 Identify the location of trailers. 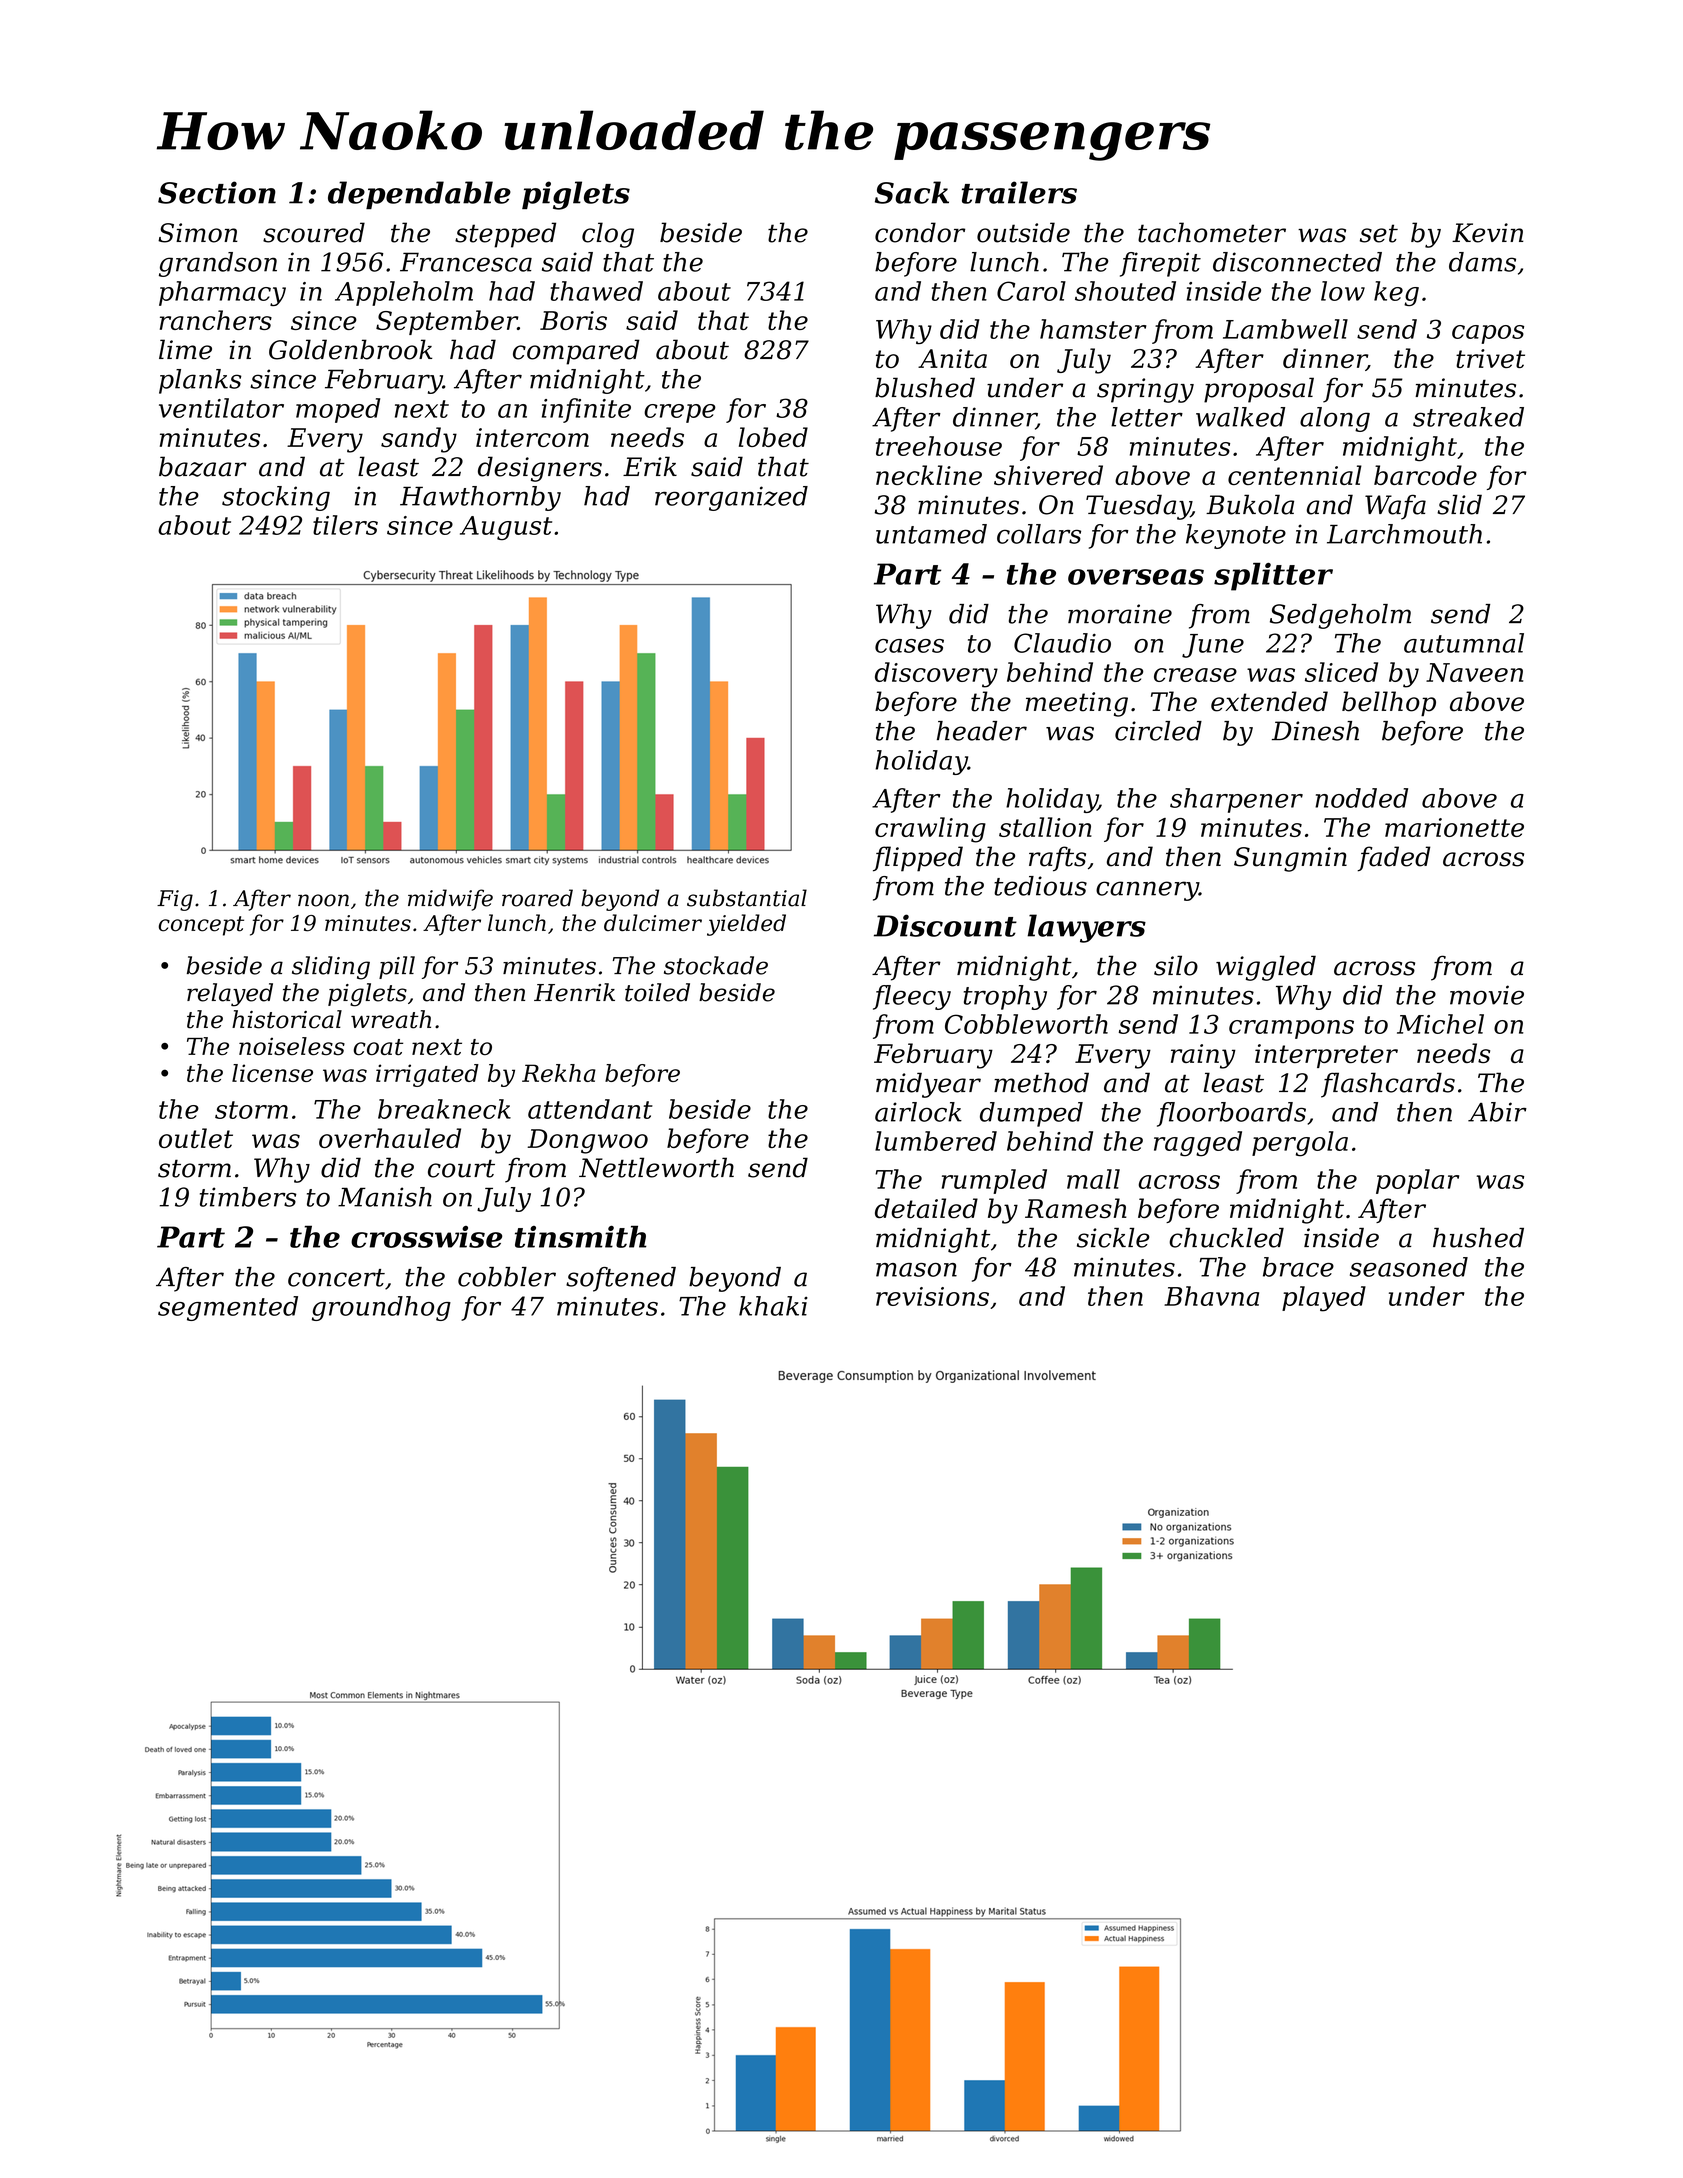
(1019, 192).
